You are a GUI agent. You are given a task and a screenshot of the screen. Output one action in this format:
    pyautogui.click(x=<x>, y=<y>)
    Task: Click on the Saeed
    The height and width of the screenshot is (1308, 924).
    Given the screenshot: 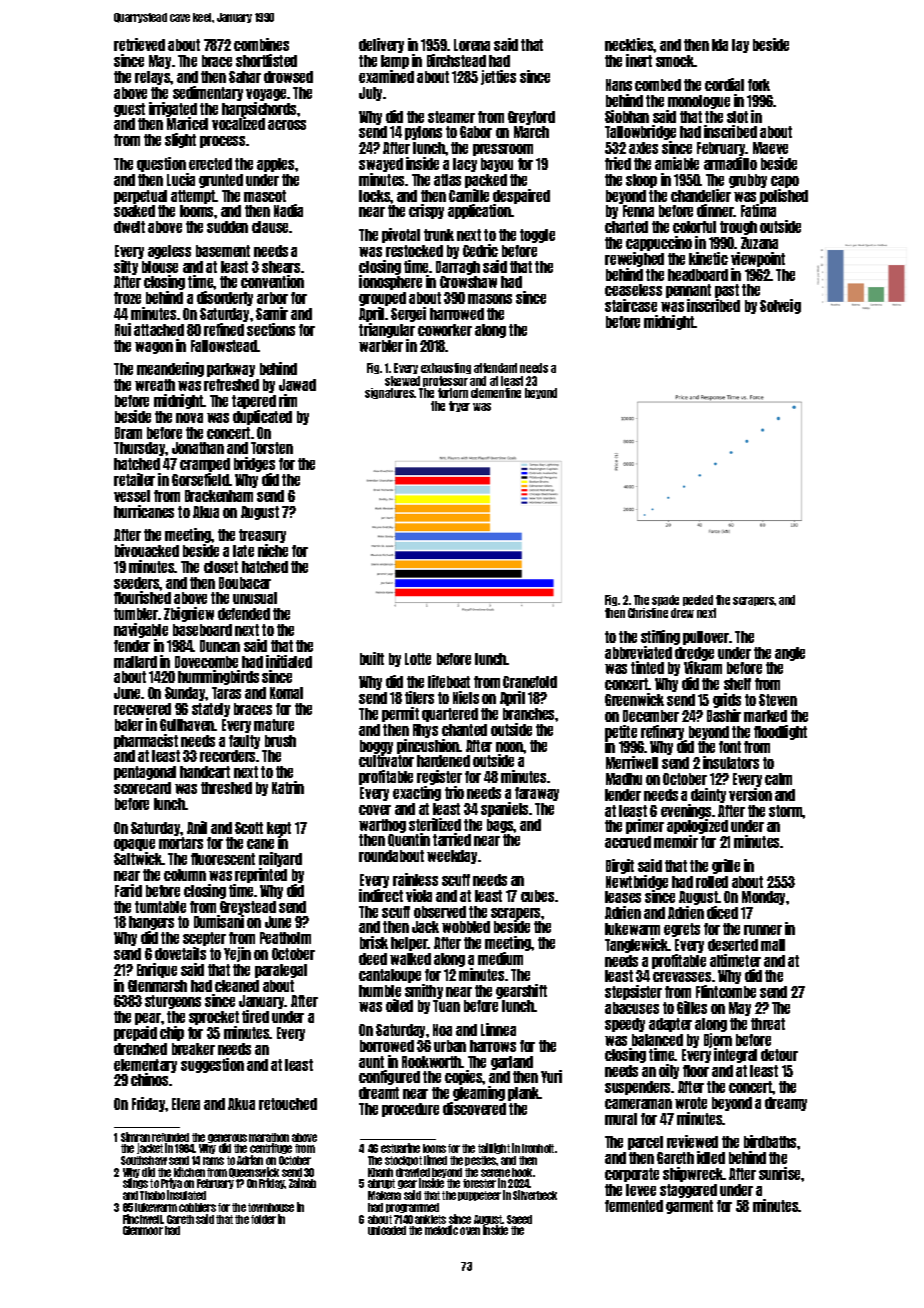 What is the action you would take?
    pyautogui.click(x=519, y=1219)
